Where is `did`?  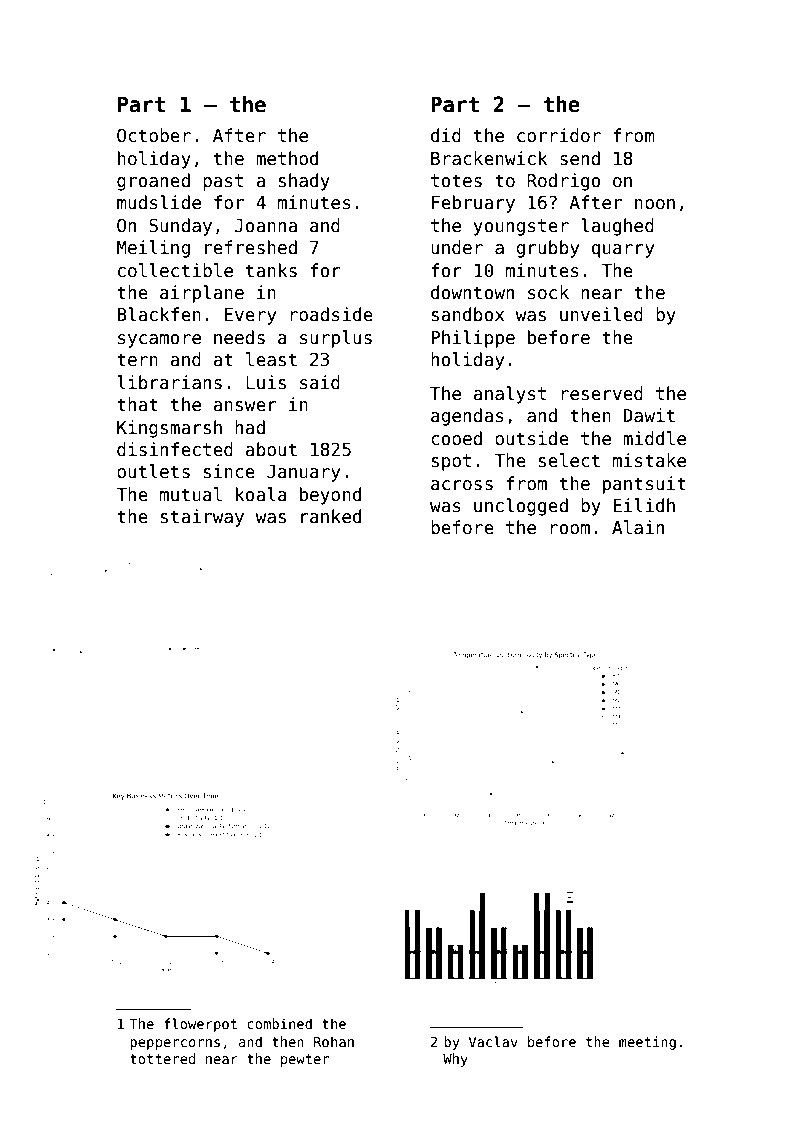 did is located at coordinates (446, 135).
